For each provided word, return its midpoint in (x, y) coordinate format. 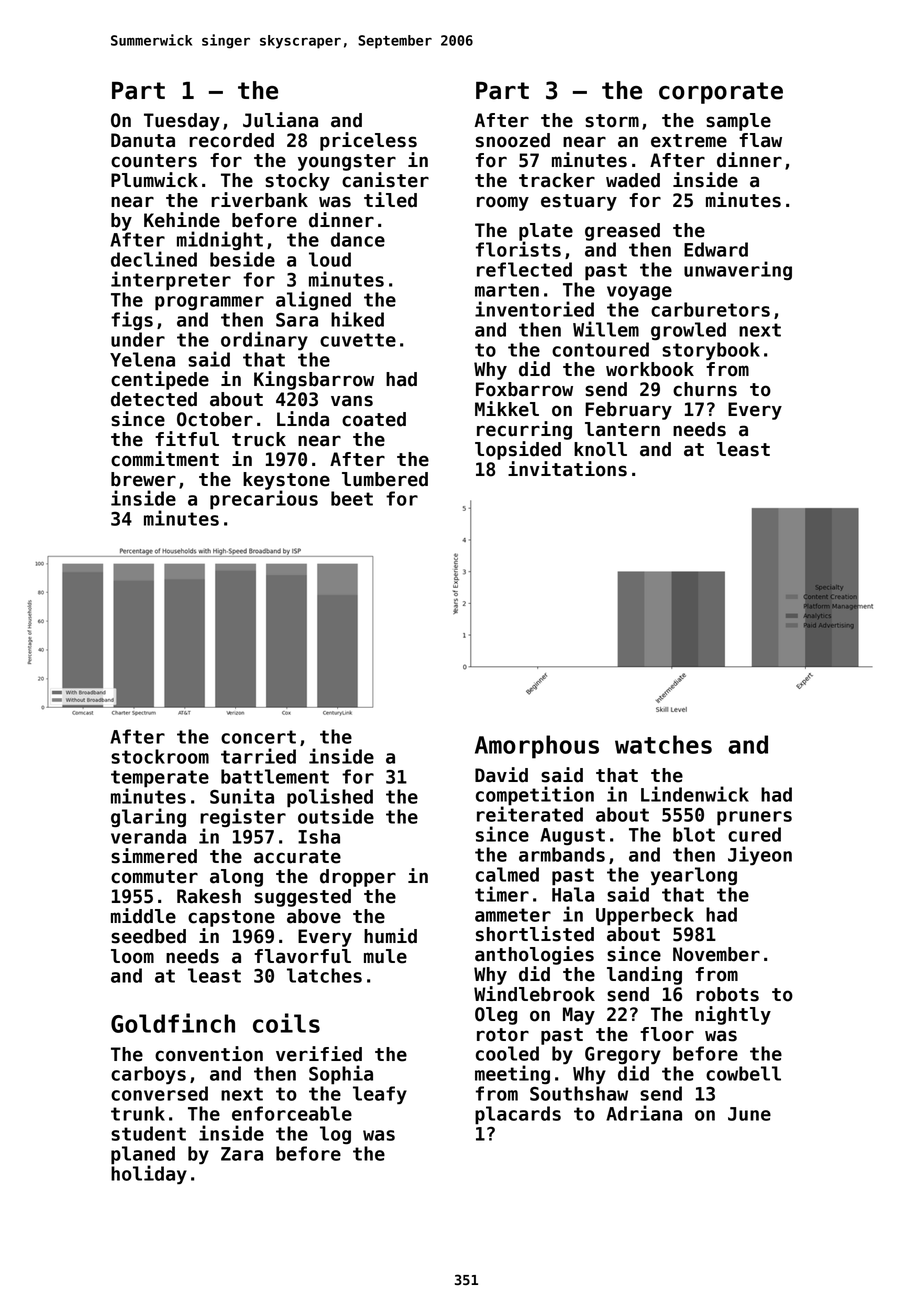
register (243, 817)
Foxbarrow (524, 389)
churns (705, 389)
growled (688, 331)
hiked (357, 319)
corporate (721, 93)
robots (727, 994)
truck (259, 439)
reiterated (530, 814)
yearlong (694, 876)
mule (385, 956)
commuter (154, 877)
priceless (368, 141)
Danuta (143, 140)
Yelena (142, 359)
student (148, 1133)
